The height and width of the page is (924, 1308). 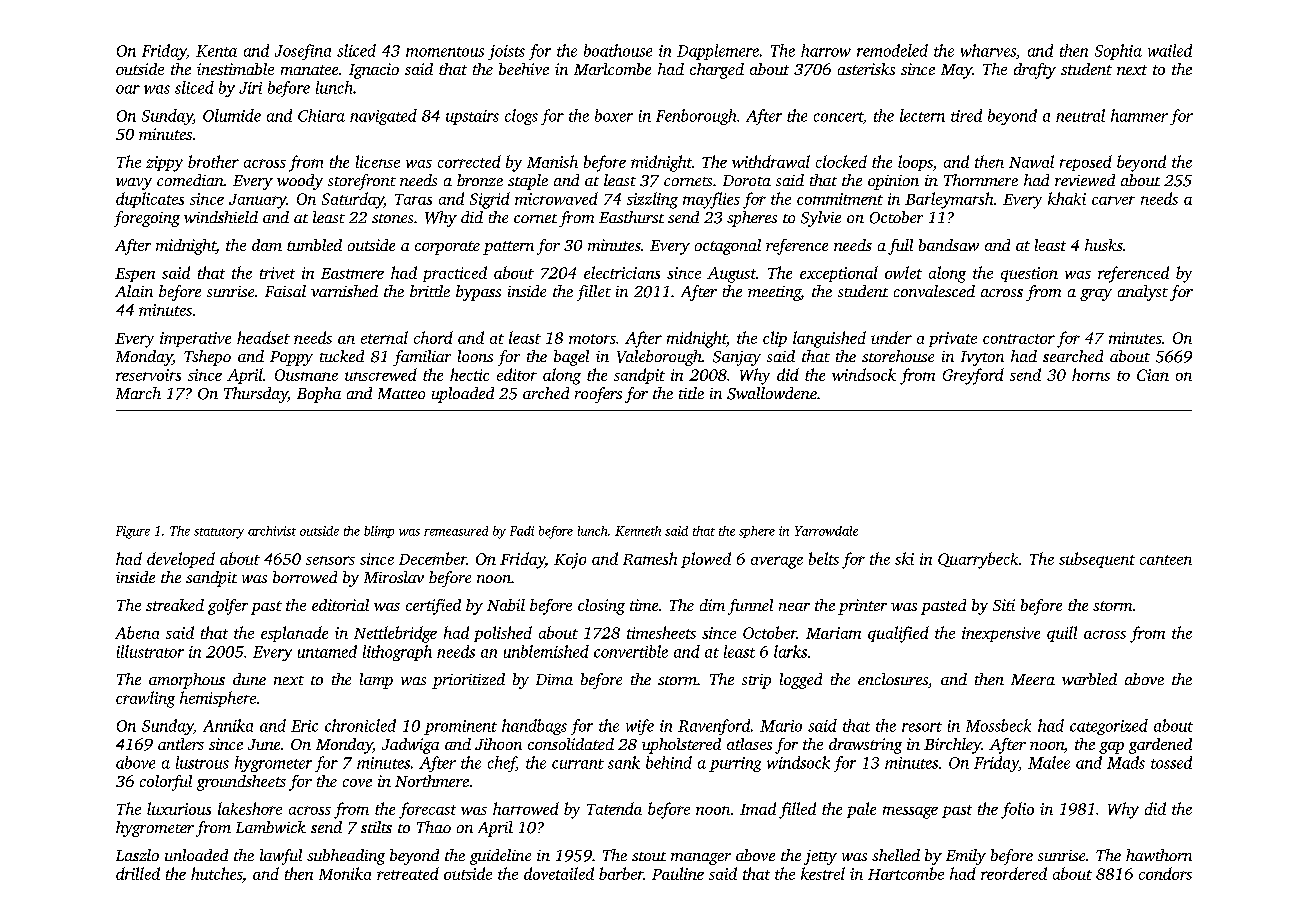 I want to click on horns, so click(x=1091, y=374).
